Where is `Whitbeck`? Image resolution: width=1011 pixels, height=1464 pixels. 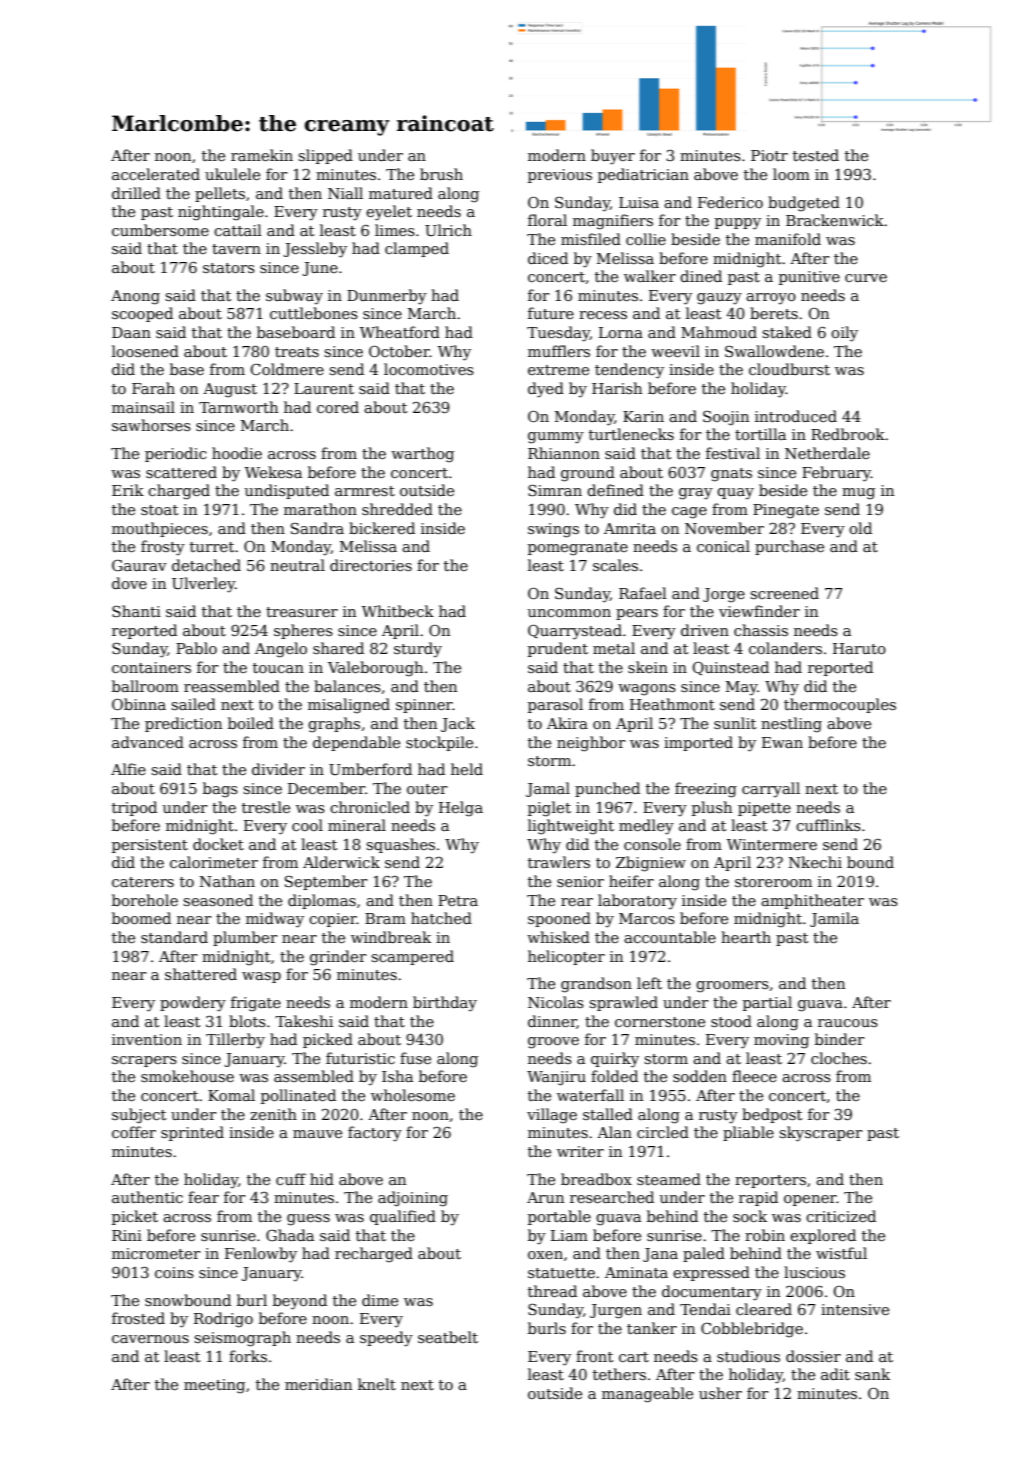 Whitbeck is located at coordinates (398, 611).
